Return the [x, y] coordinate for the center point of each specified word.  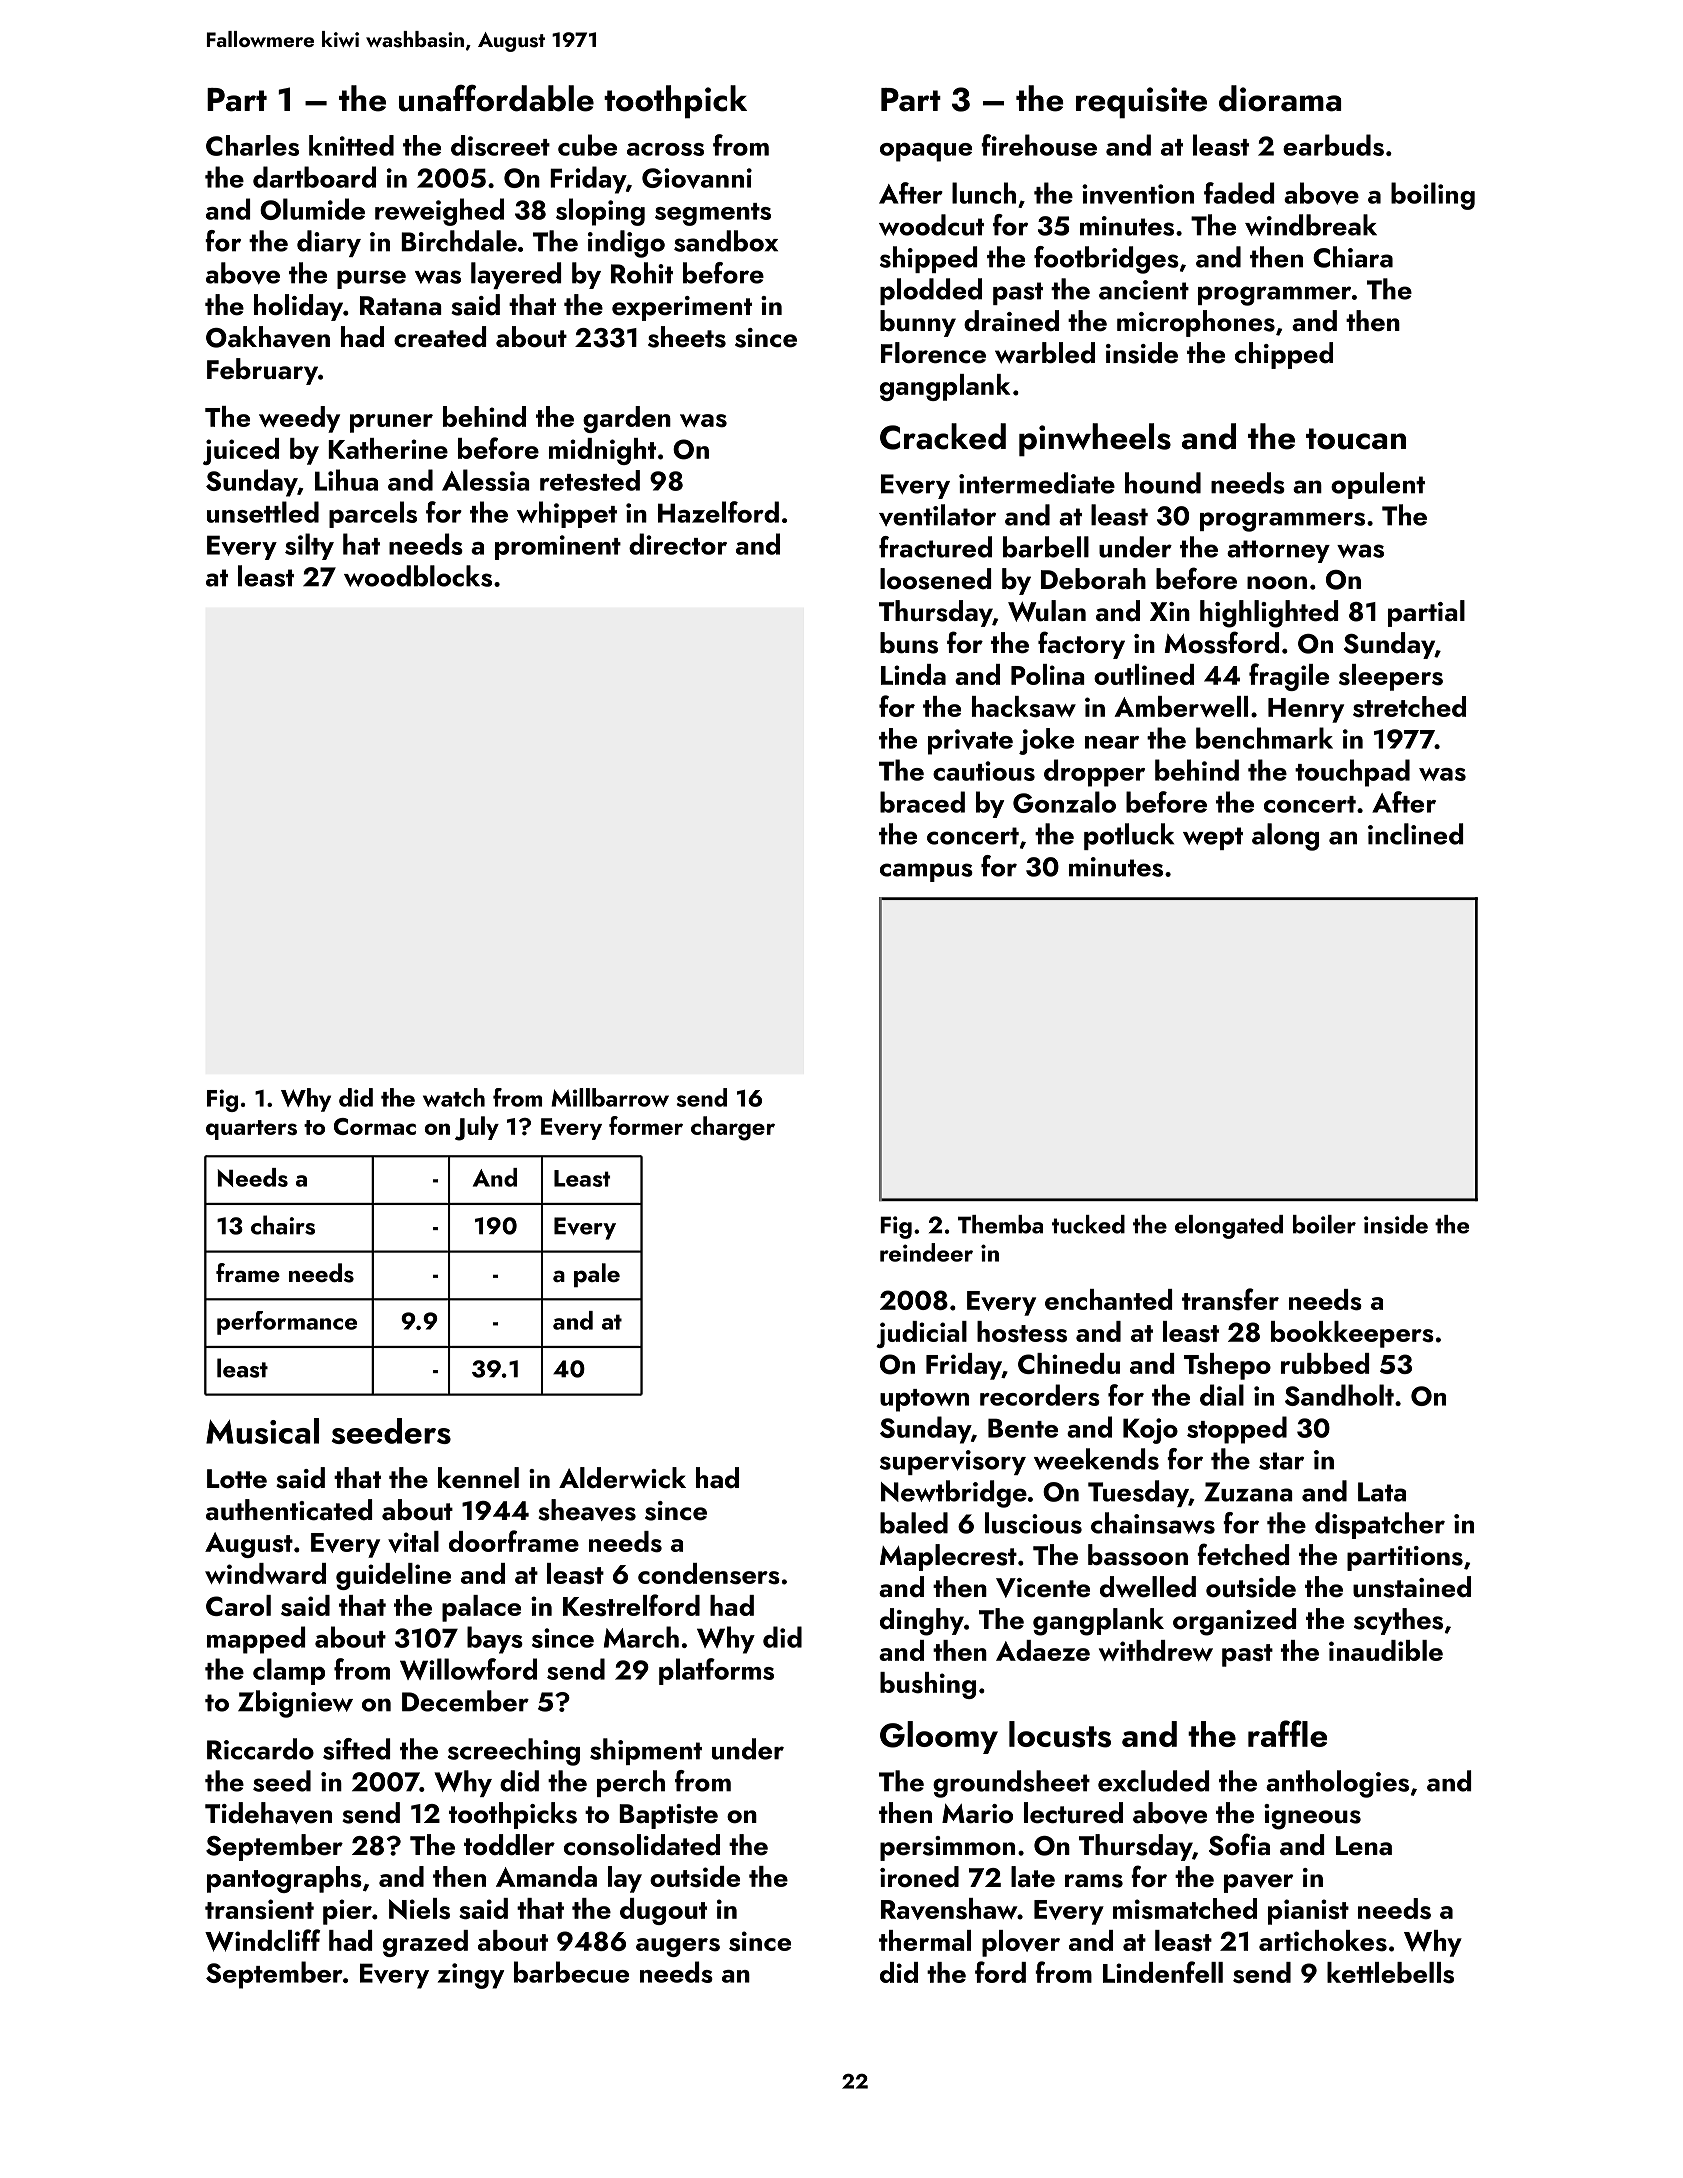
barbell [1046, 547]
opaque [926, 152]
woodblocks [418, 576]
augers [678, 1947]
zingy [471, 1976]
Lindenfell [1163, 1972]
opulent [1378, 485]
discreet [500, 145]
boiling [1433, 196]
